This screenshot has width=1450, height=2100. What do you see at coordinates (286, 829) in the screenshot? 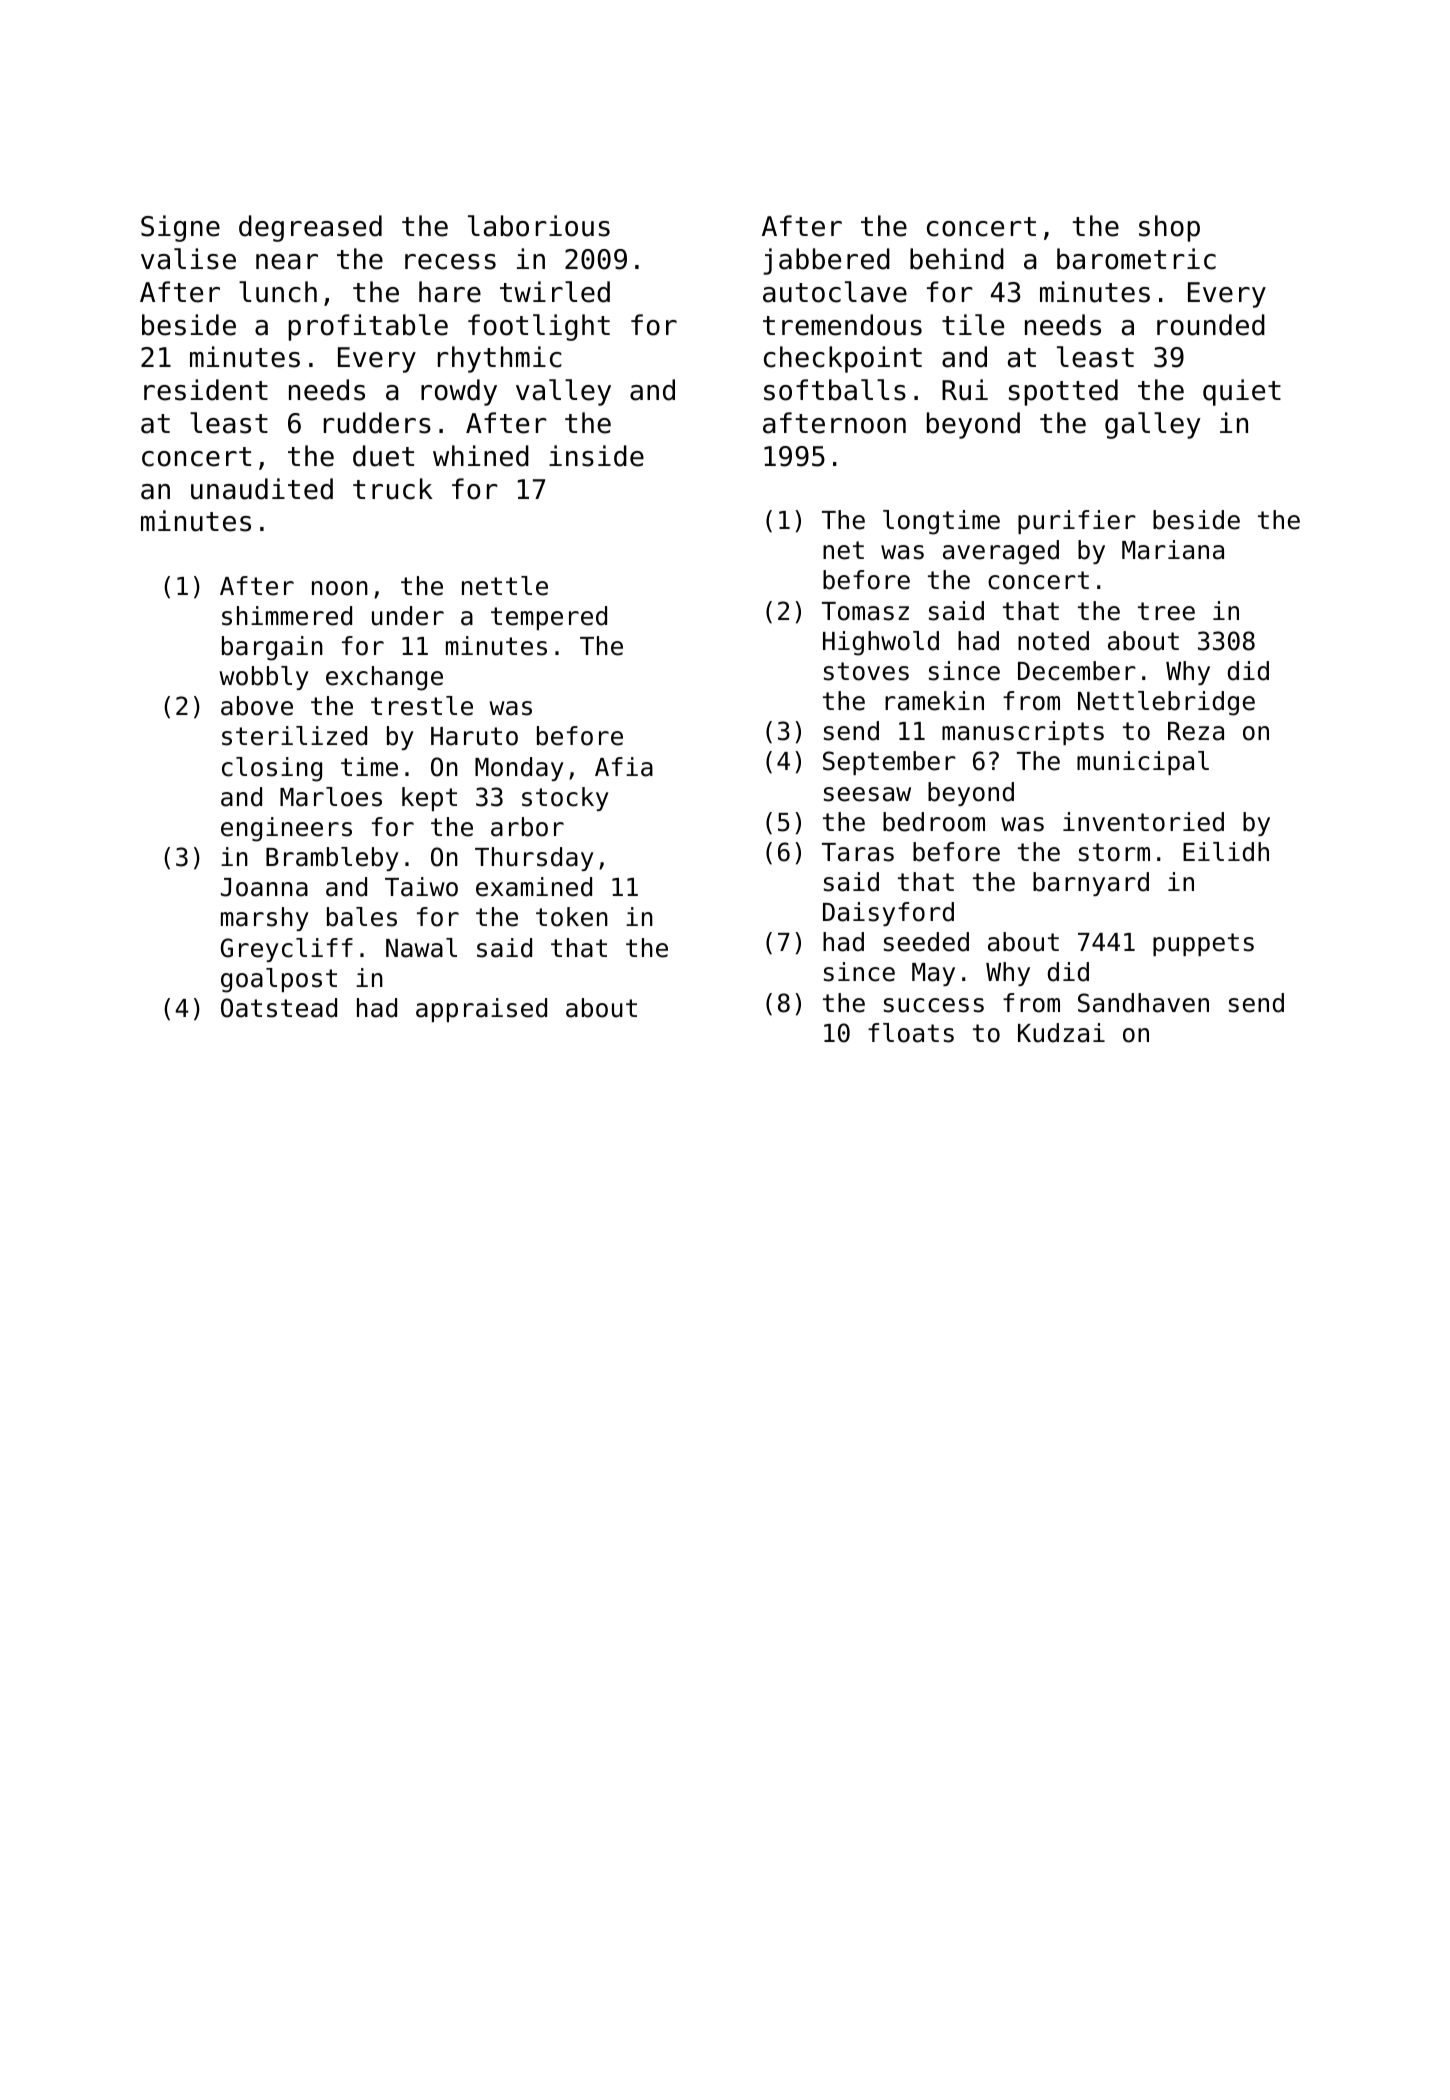
I see `engineers` at bounding box center [286, 829].
